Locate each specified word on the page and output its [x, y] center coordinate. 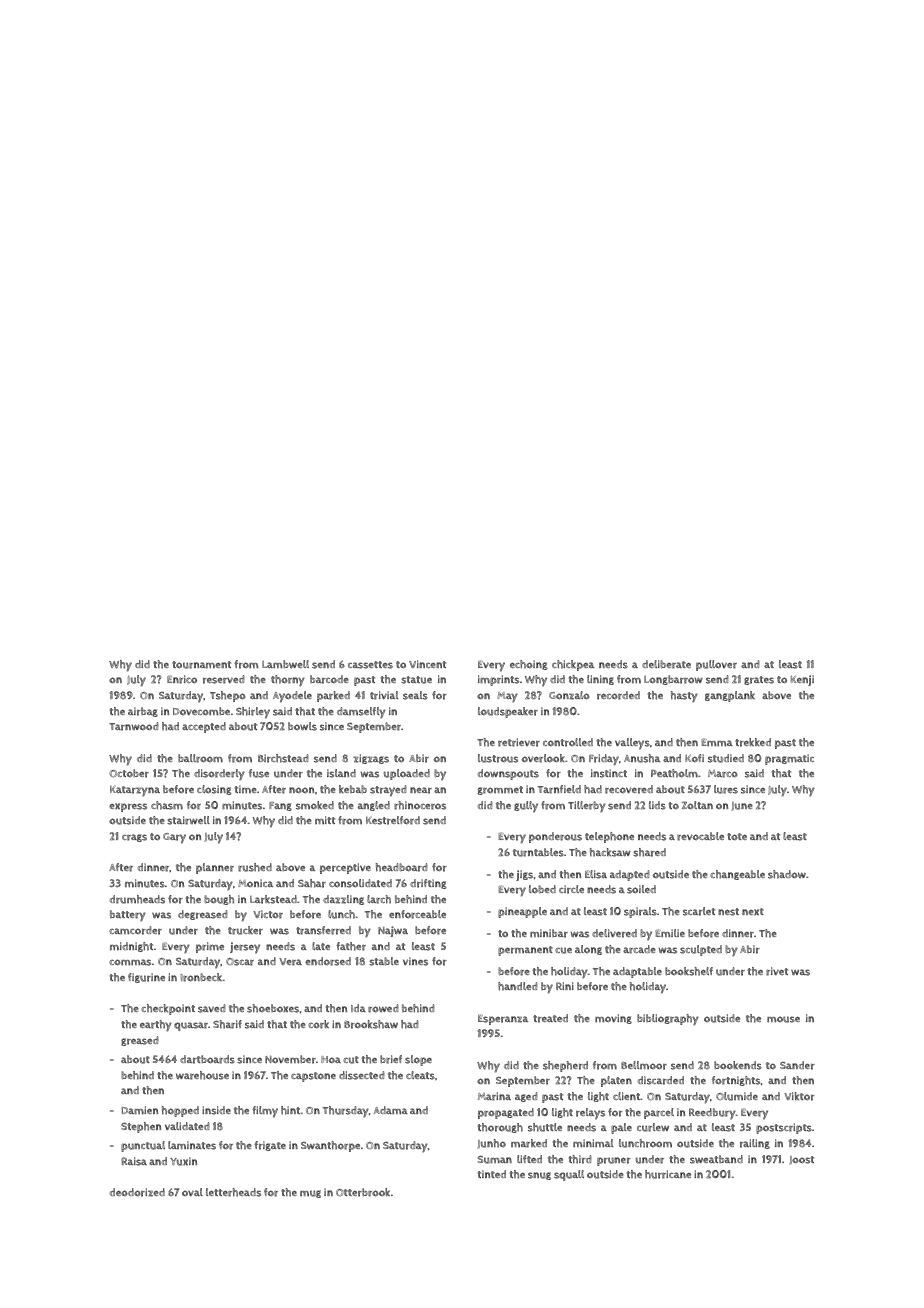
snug [539, 1176]
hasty [684, 697]
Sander [797, 1065]
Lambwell [285, 664]
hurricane [668, 1174]
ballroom [200, 758]
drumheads [137, 899]
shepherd [565, 1066]
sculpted [701, 950]
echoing [529, 665]
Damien [139, 1110]
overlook [543, 758]
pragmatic [789, 759]
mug [310, 1194]
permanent [525, 951]
